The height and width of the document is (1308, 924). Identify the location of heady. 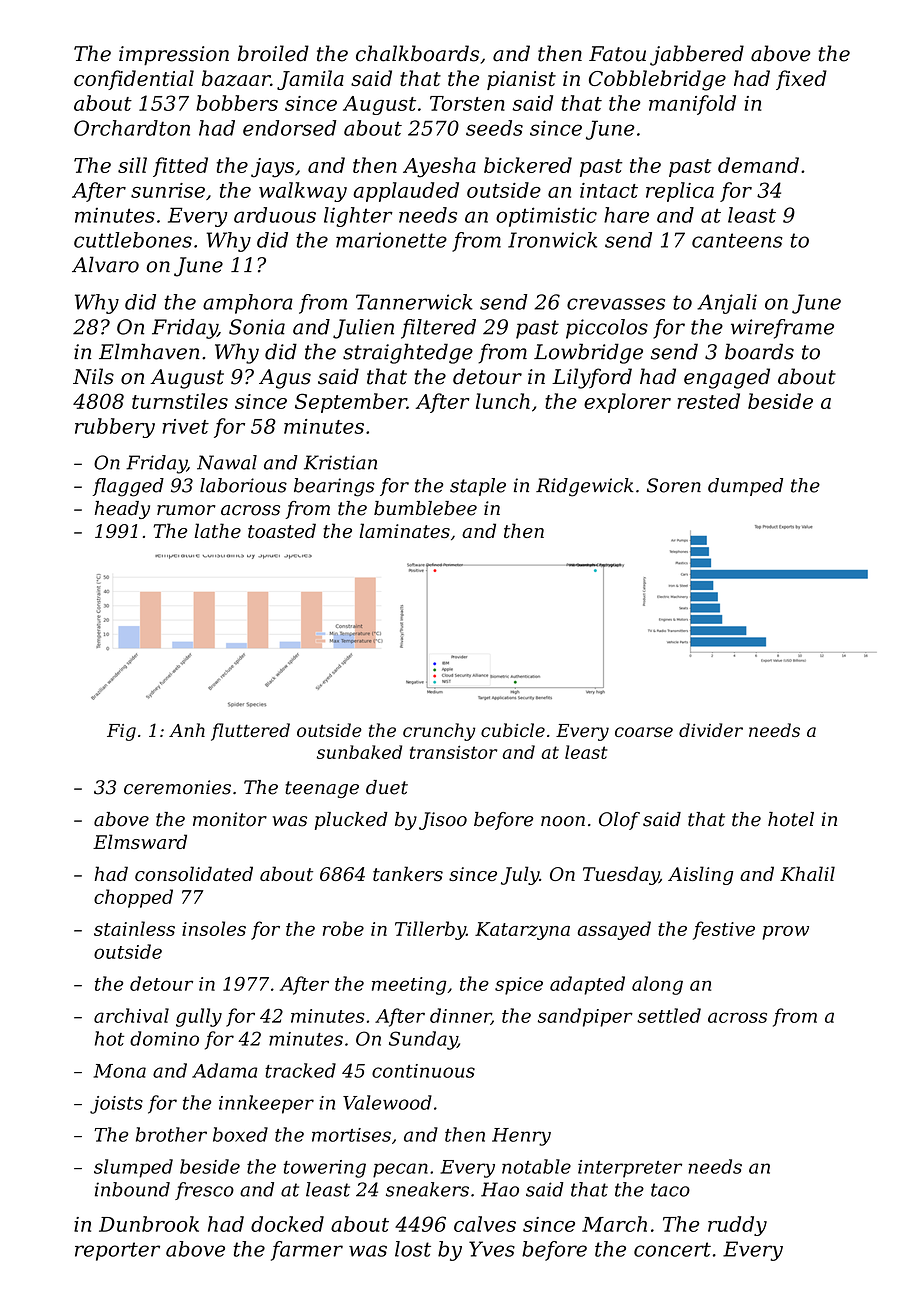
(122, 510).
